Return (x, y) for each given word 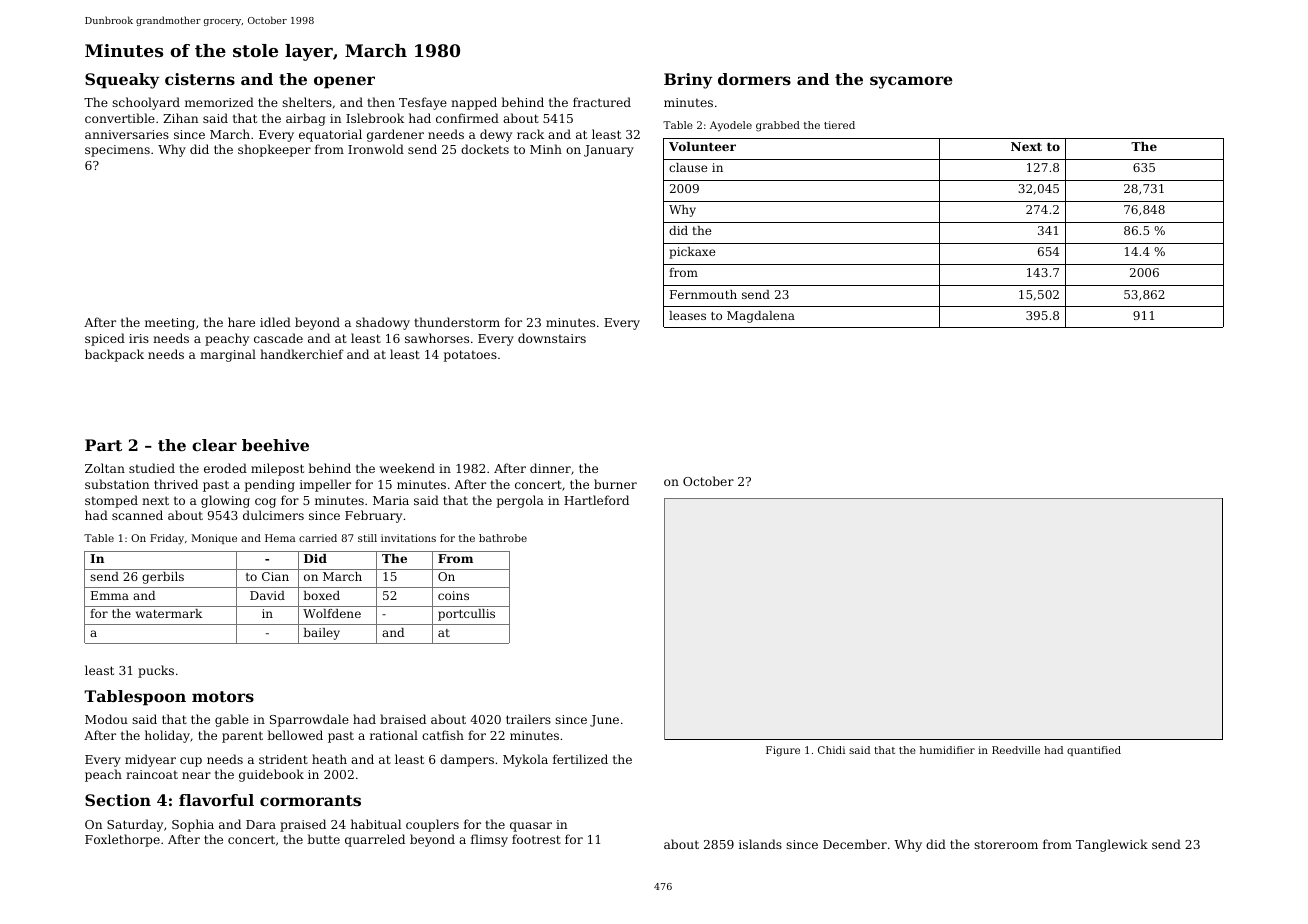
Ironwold (376, 149)
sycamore (911, 82)
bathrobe (503, 538)
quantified (1094, 751)
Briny (688, 81)
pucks (156, 671)
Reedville (1016, 750)
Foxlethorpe (122, 840)
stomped (111, 501)
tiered (839, 125)
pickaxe (692, 253)
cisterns (200, 79)
